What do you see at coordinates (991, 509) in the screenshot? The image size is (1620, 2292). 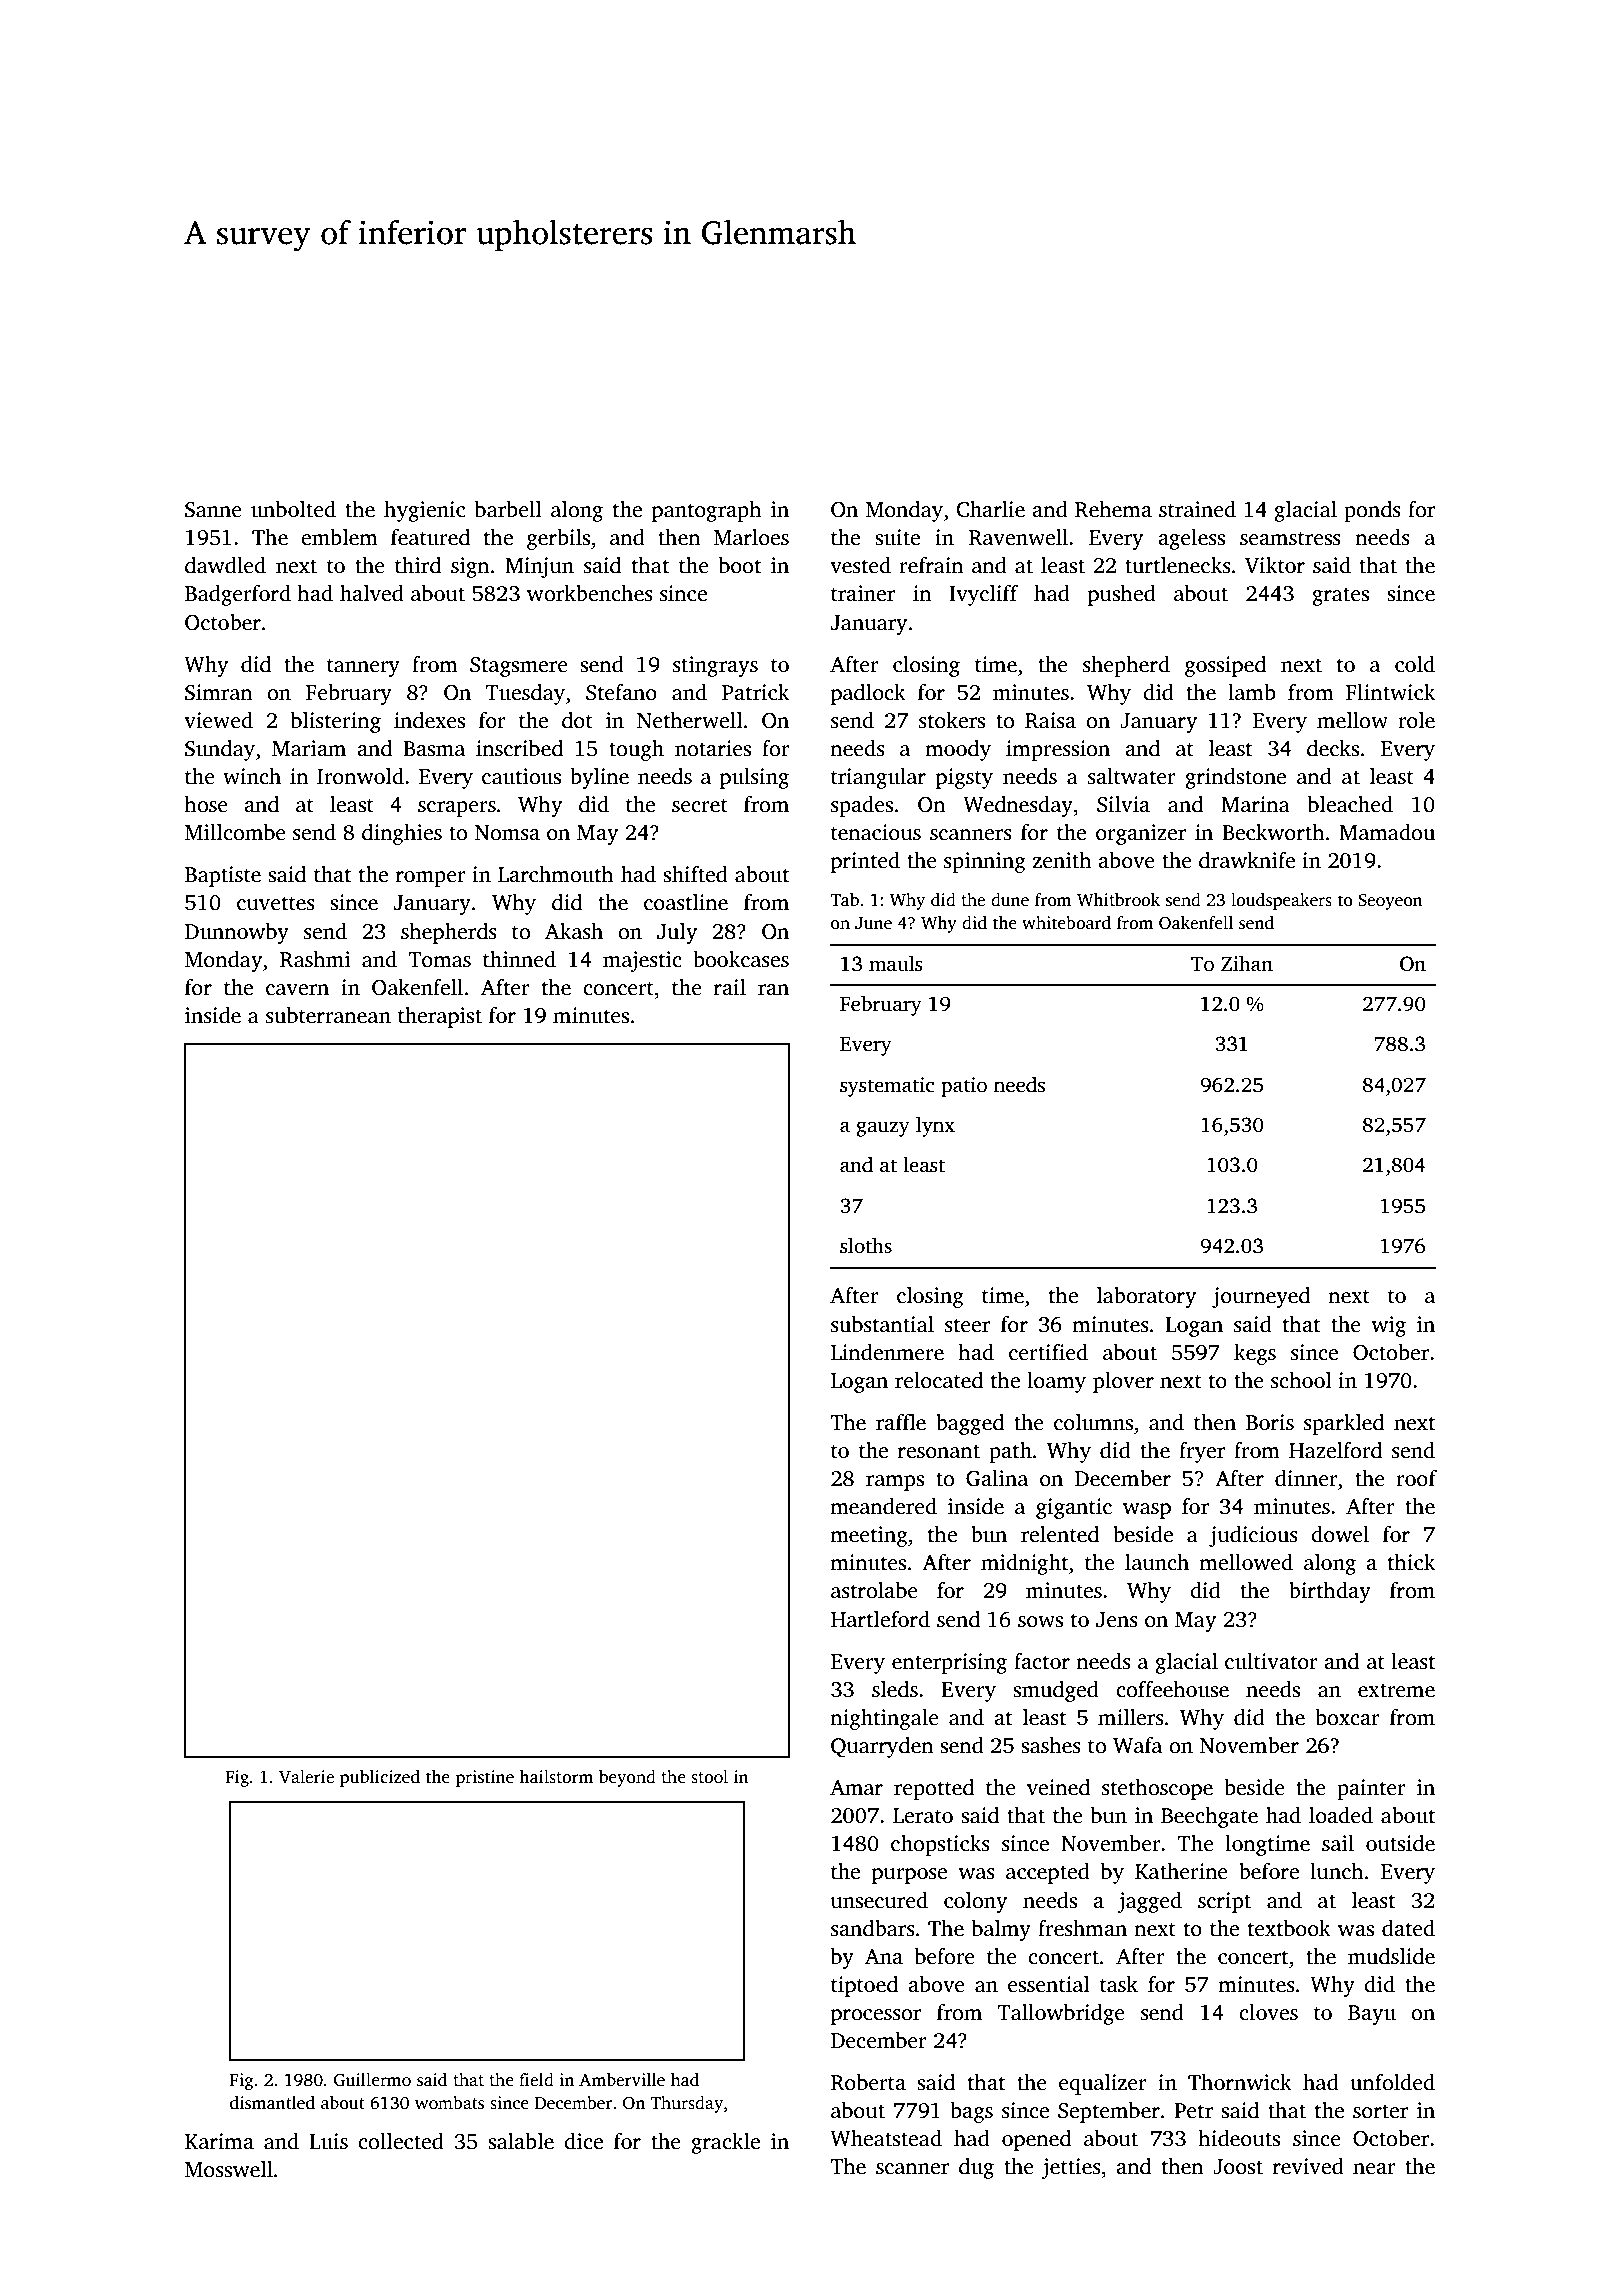 I see `Charlie` at bounding box center [991, 509].
